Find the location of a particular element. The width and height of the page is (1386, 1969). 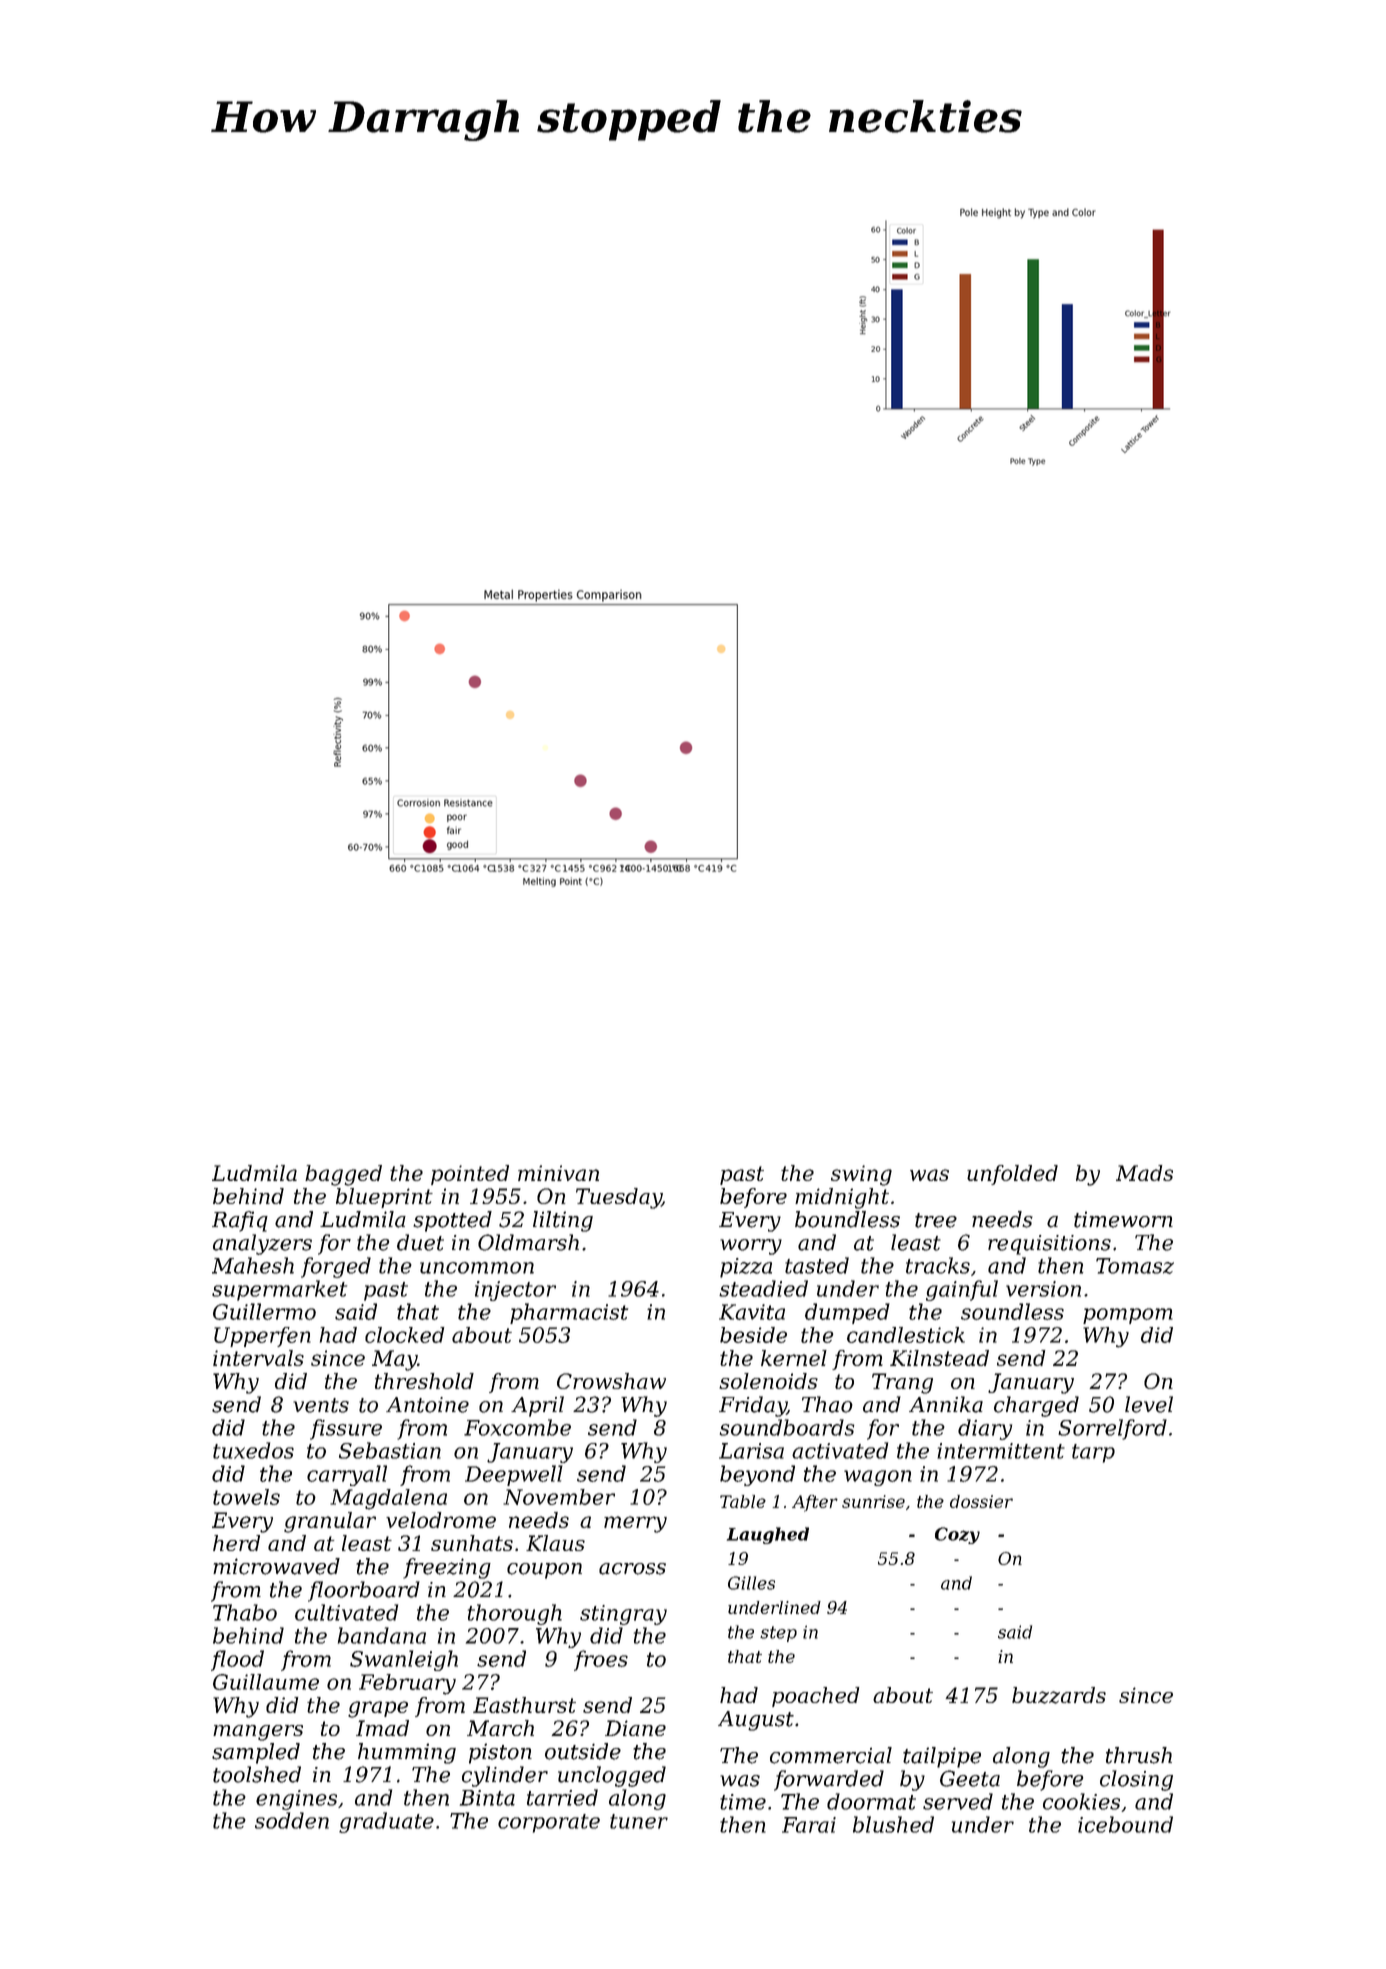

sodden is located at coordinates (292, 1820).
